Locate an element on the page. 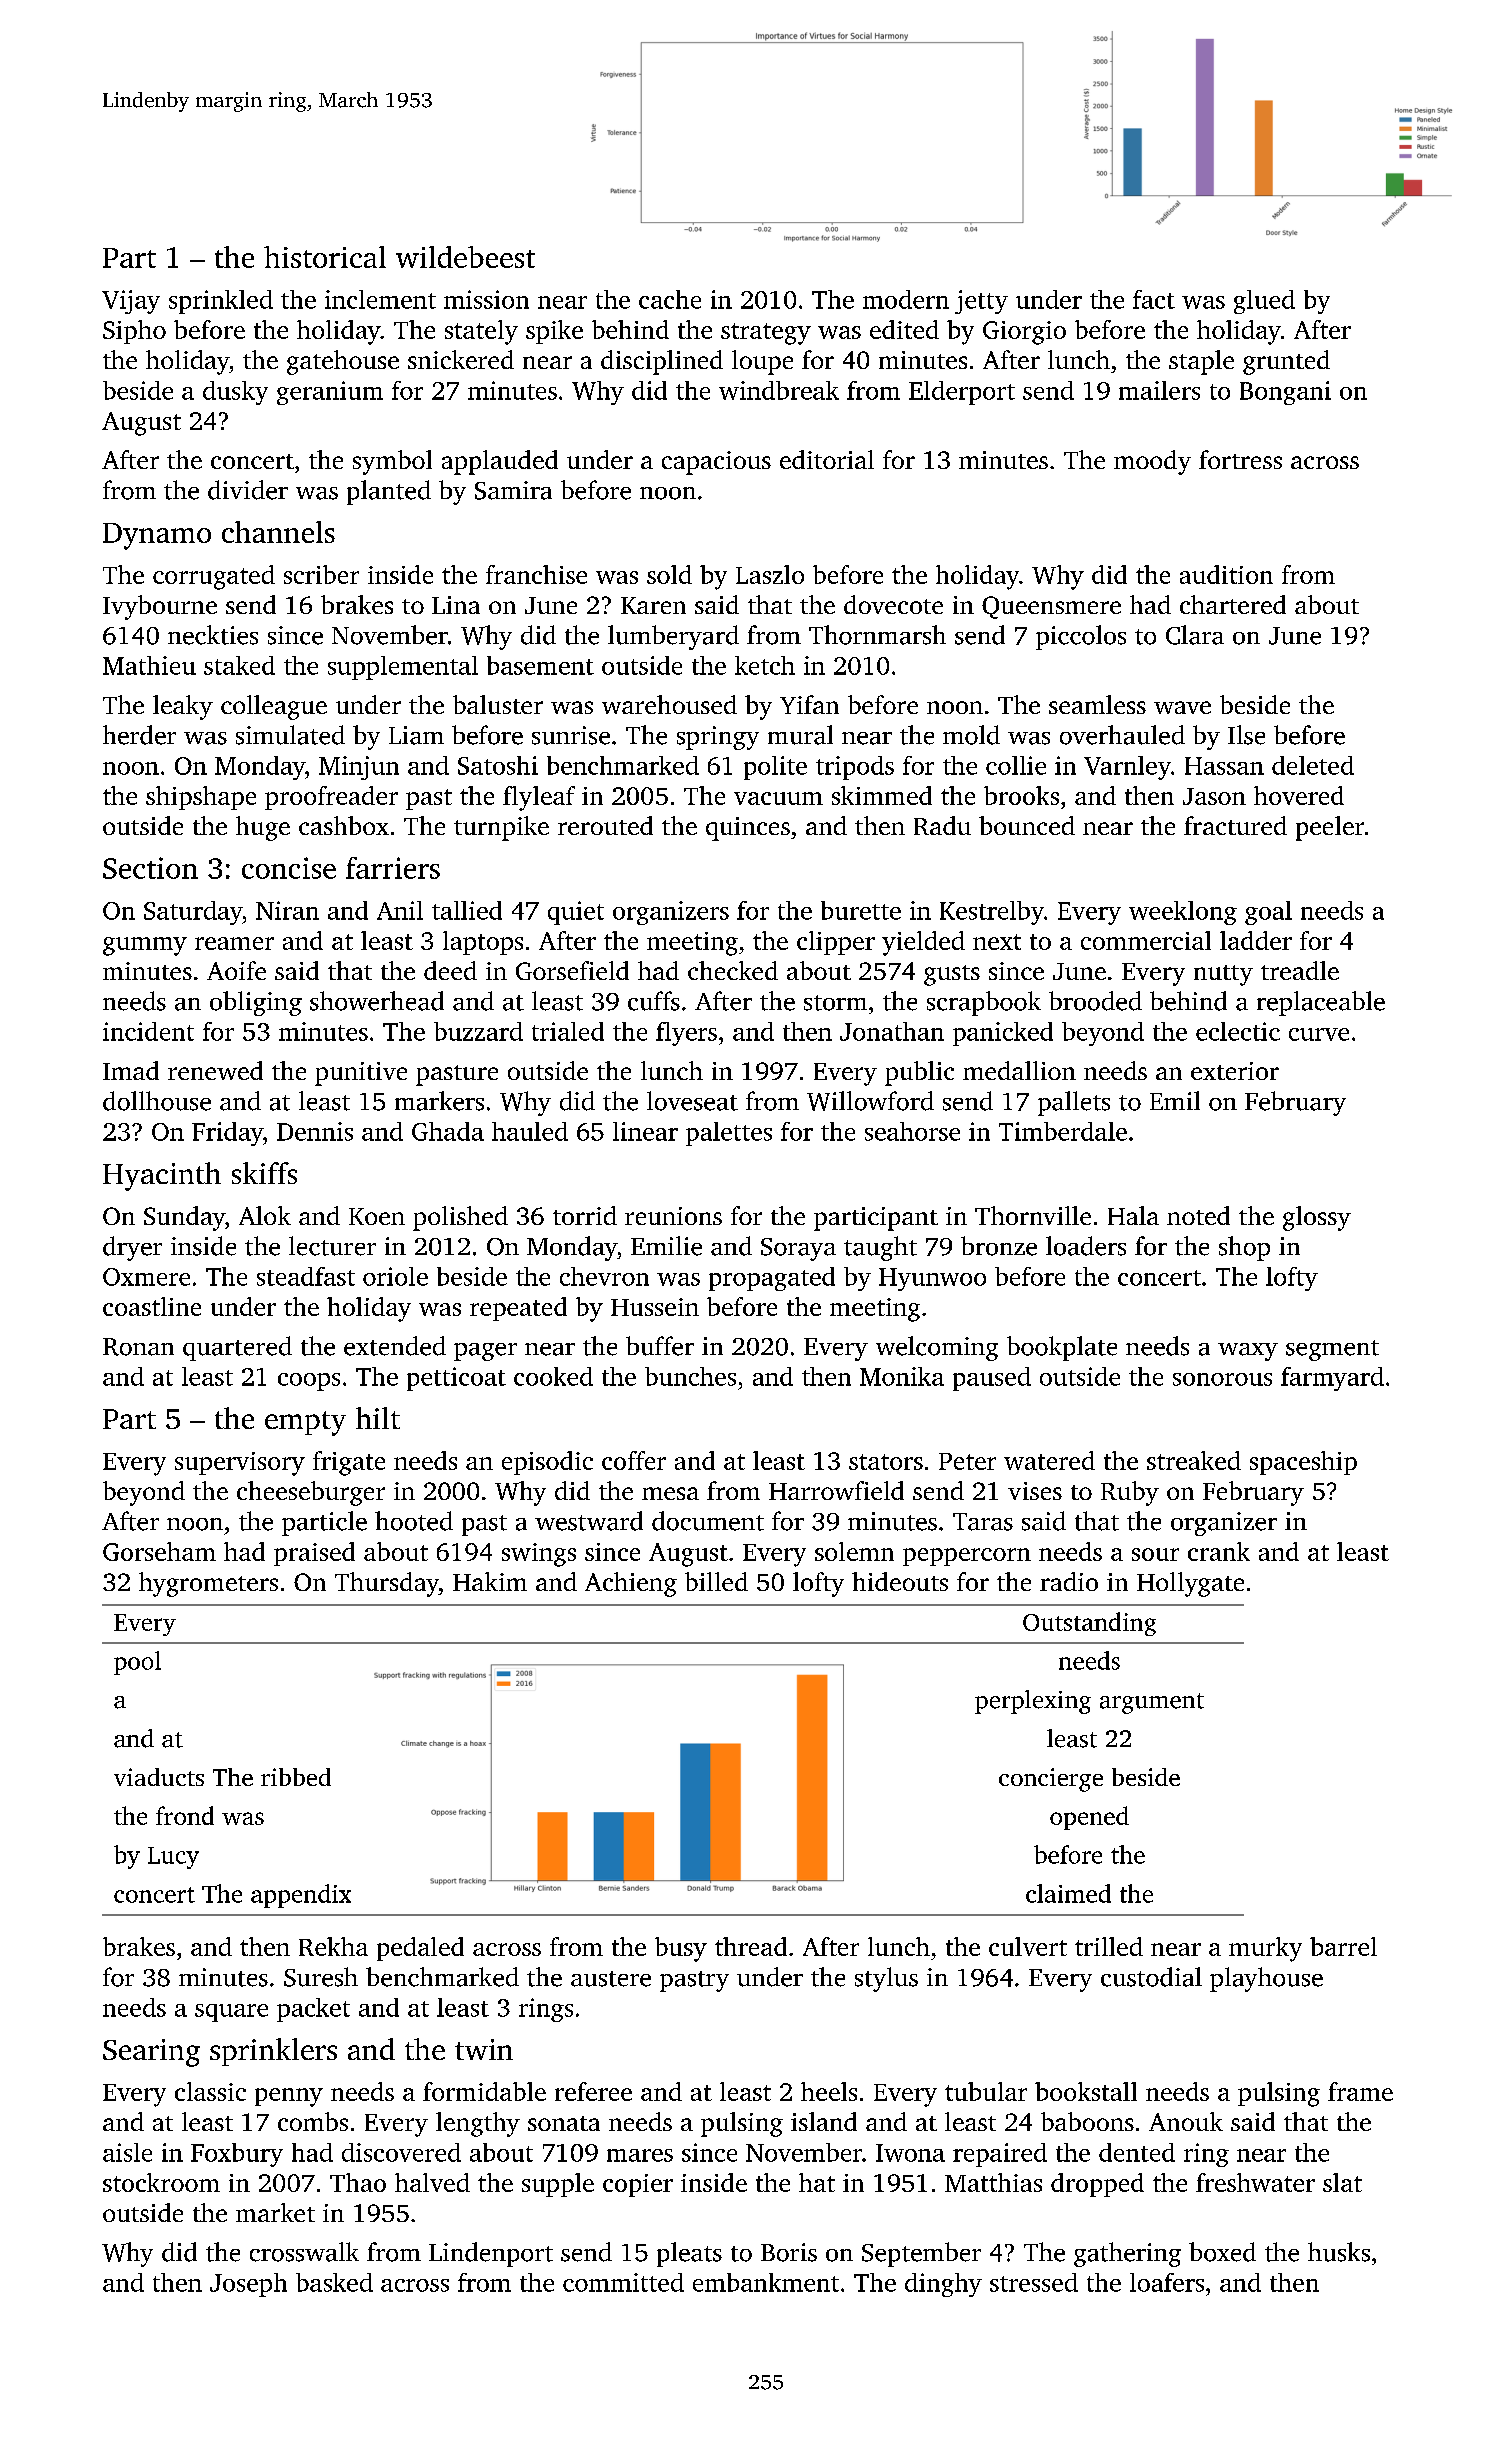  pallets is located at coordinates (1074, 1103).
